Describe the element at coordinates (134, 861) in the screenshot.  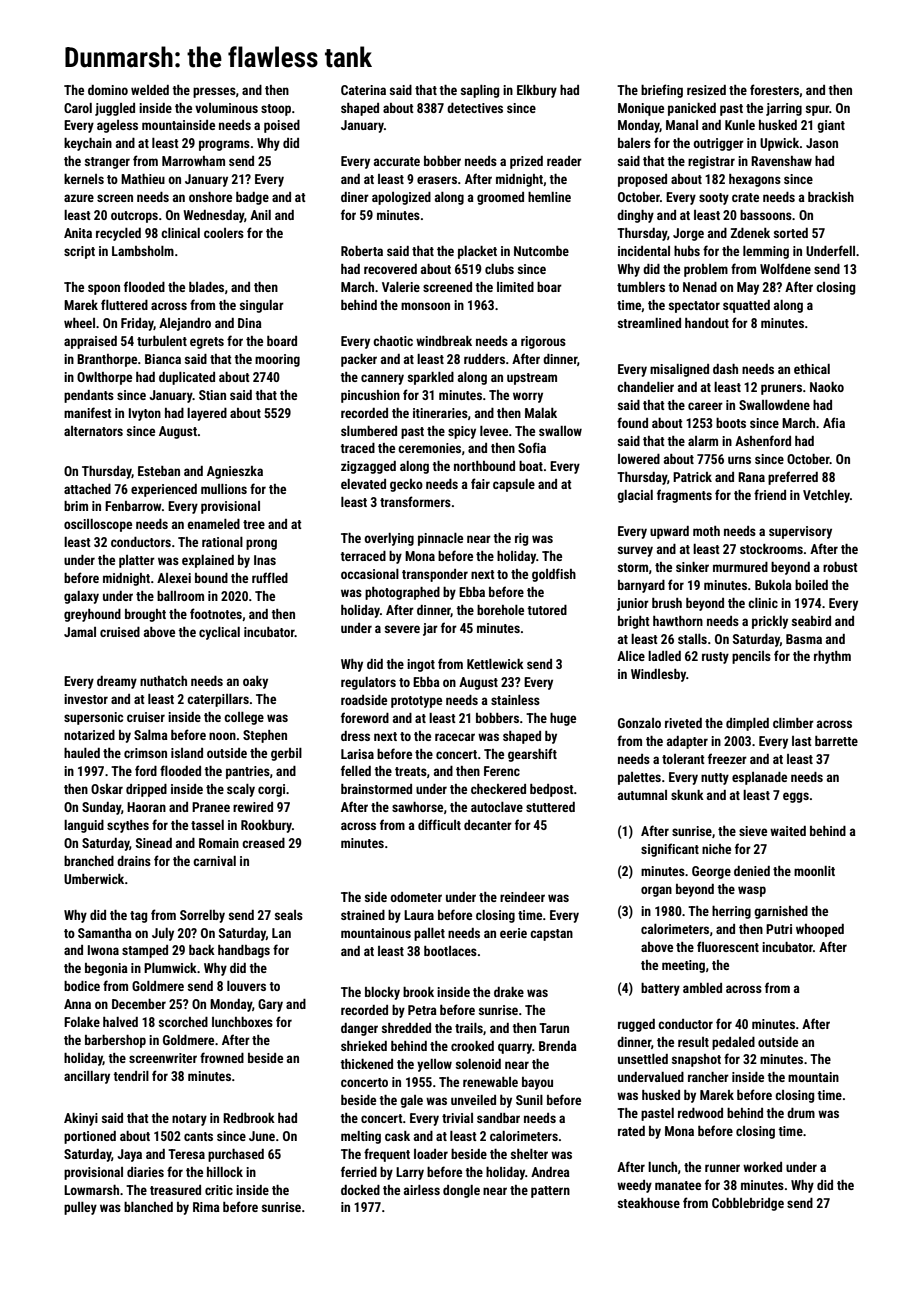
I see `drains` at that location.
